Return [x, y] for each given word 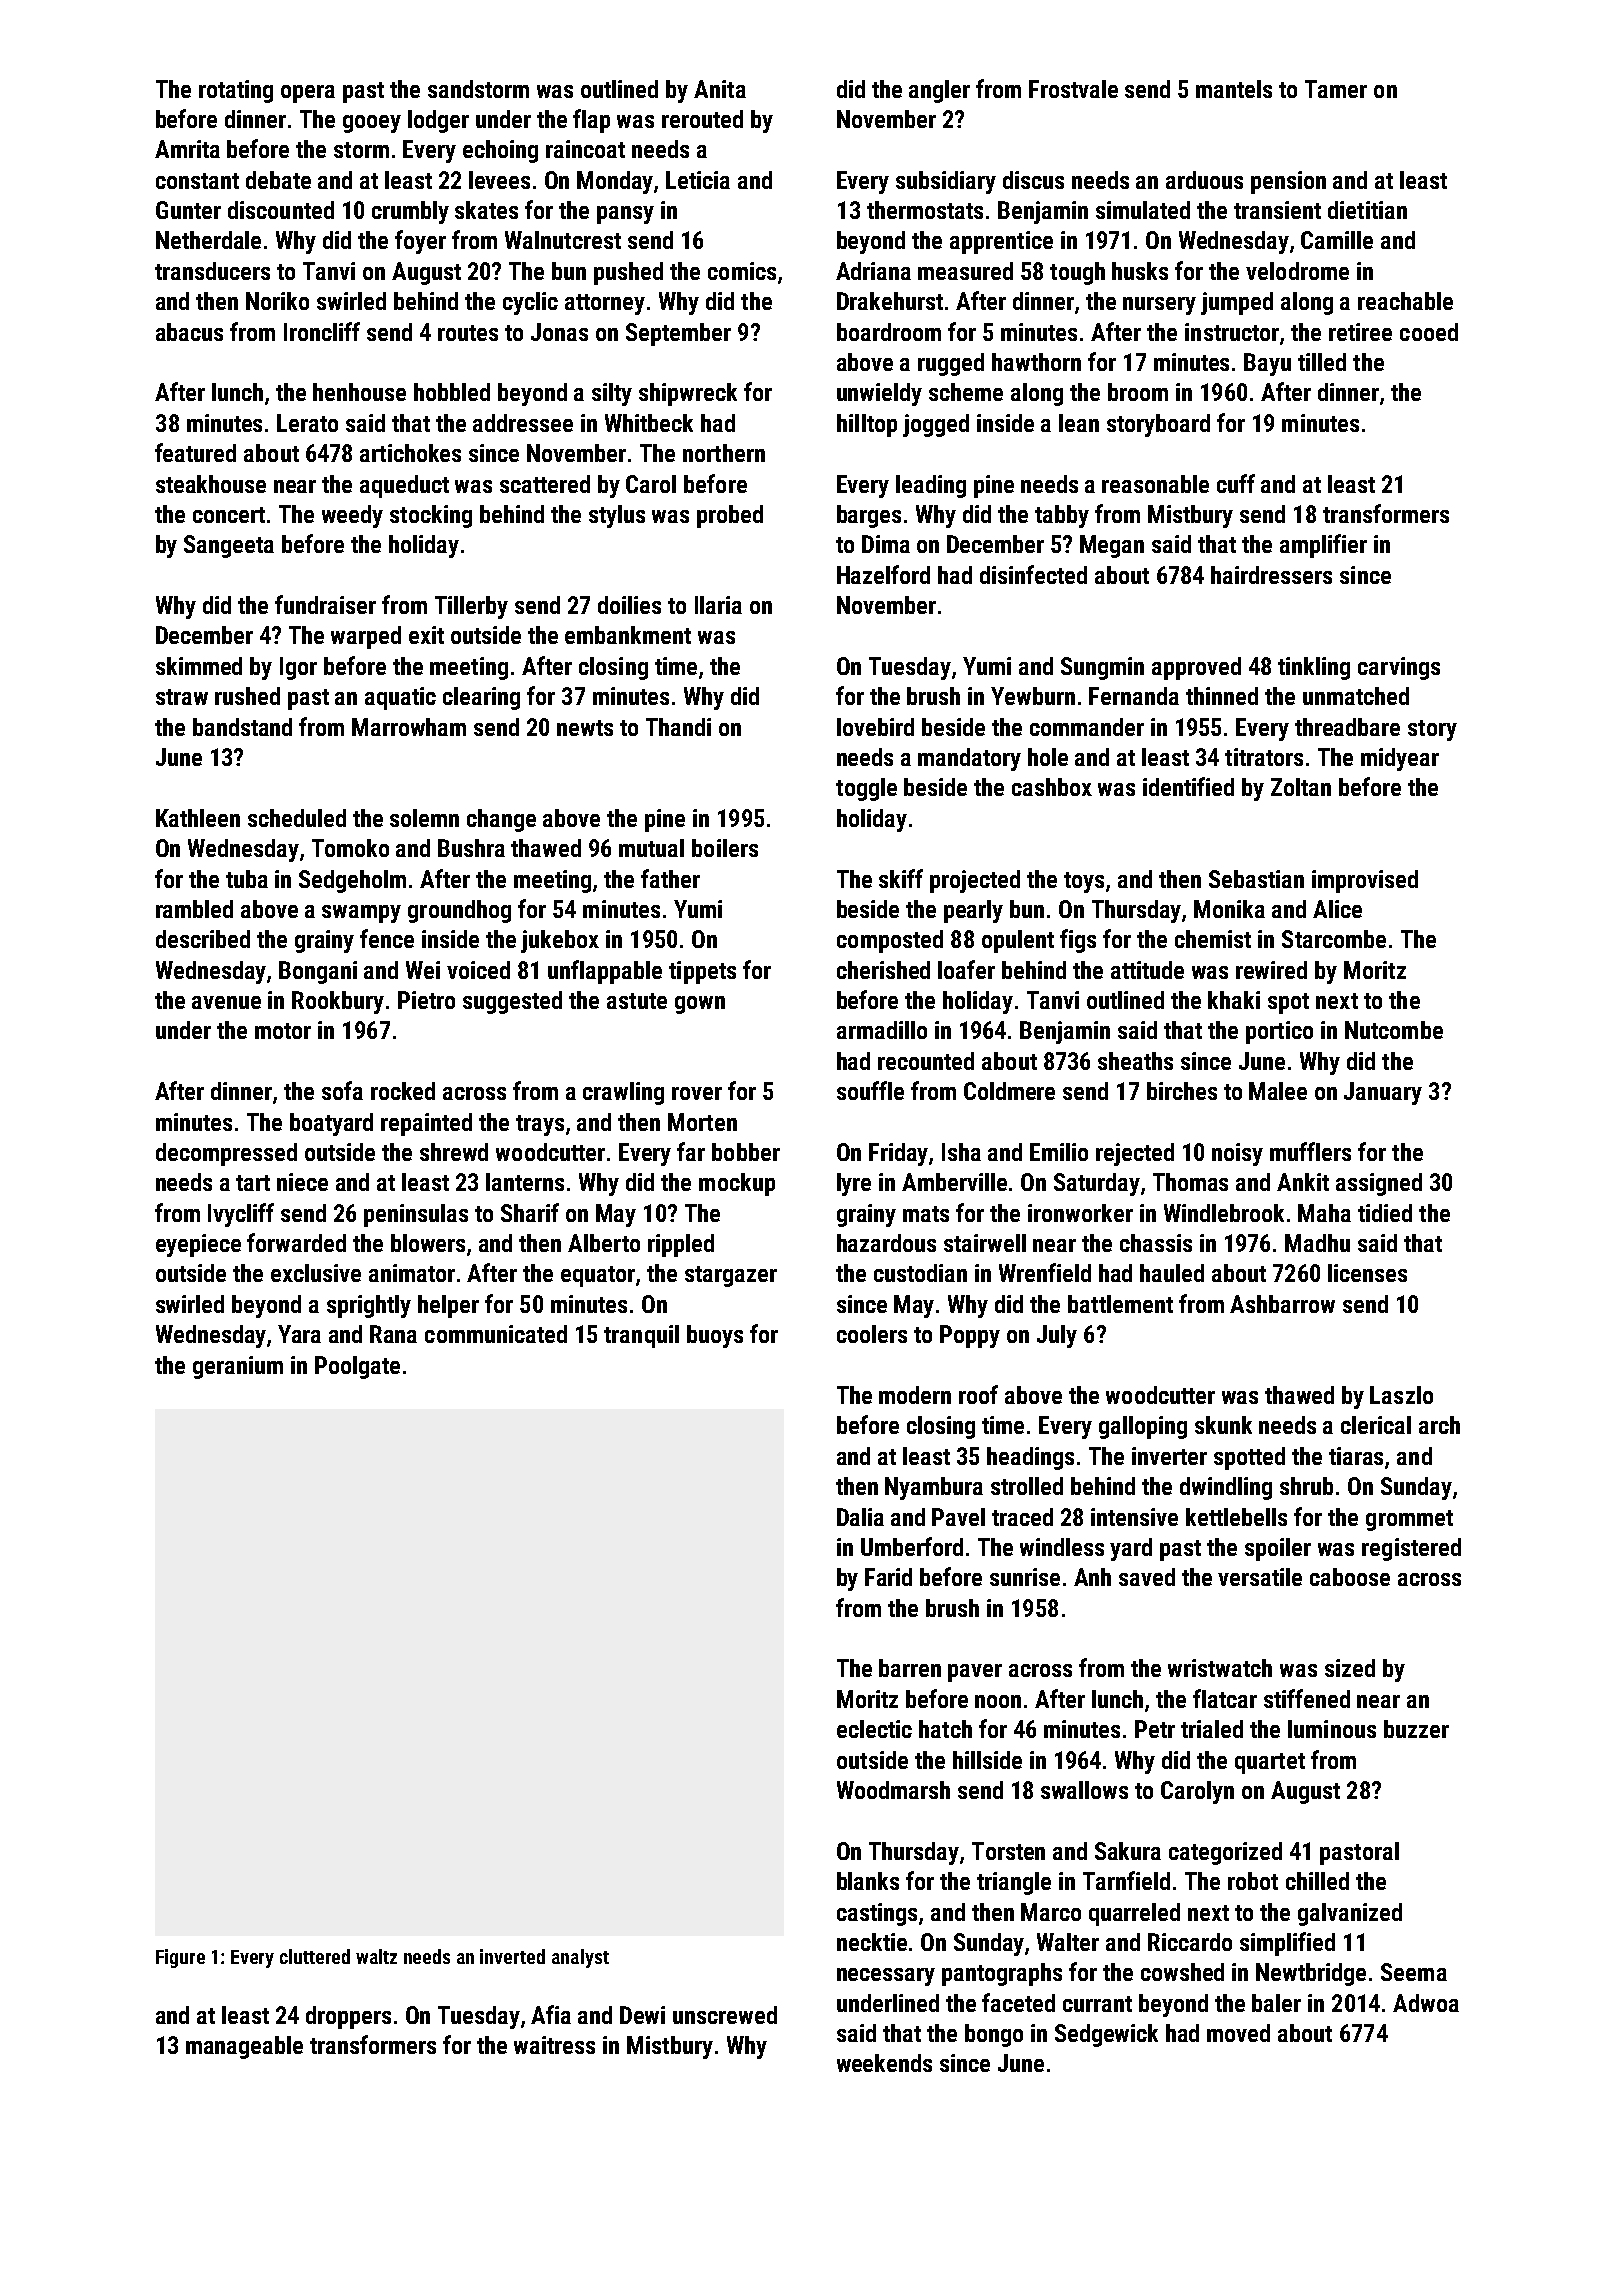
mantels [1234, 89]
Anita [720, 89]
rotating [236, 91]
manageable [244, 2047]
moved [1238, 2033]
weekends [884, 2063]
